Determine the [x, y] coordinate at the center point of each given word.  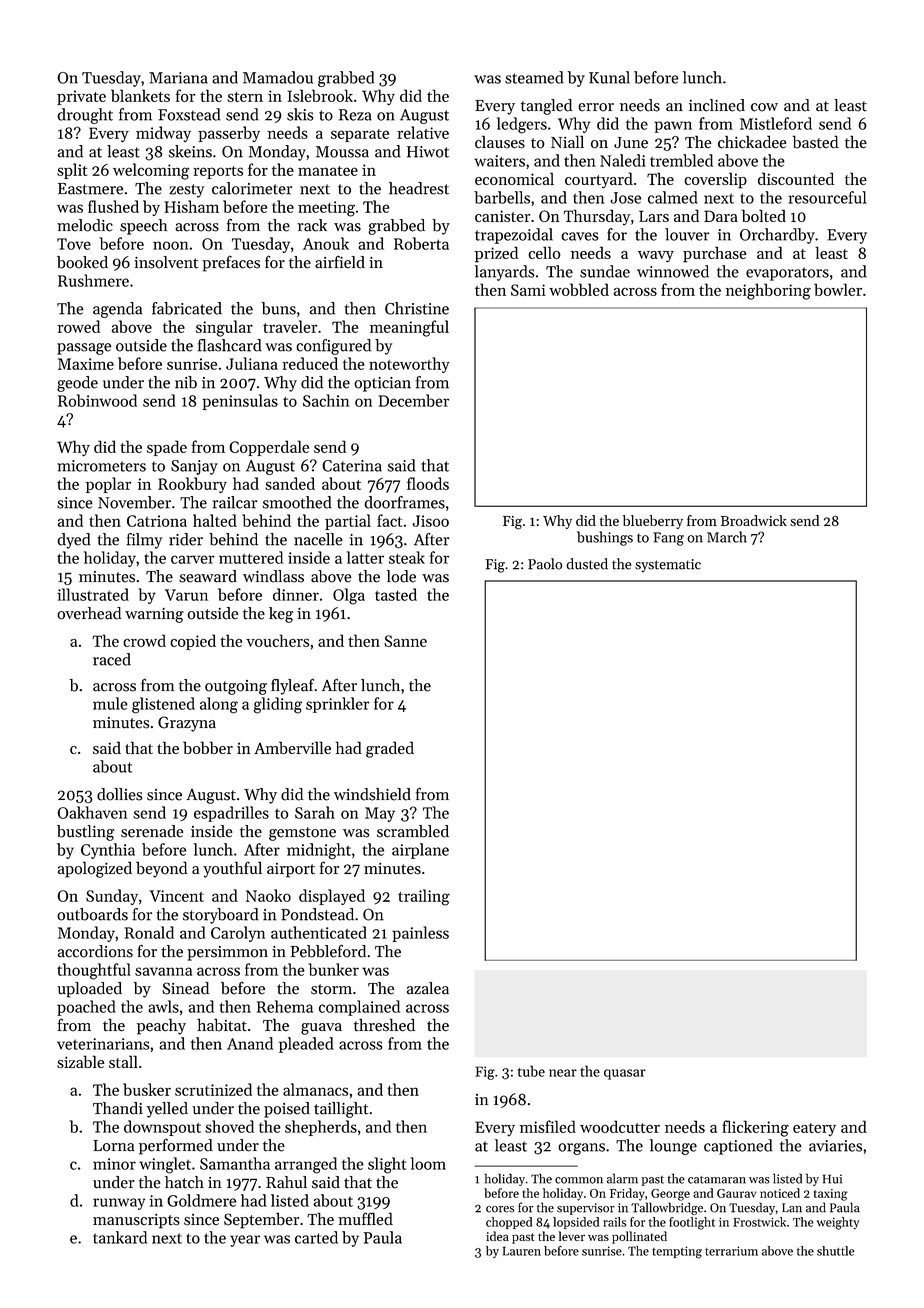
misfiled [548, 1126]
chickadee [752, 142]
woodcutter [620, 1126]
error [596, 107]
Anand [250, 1043]
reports [218, 172]
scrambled [413, 831]
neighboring [768, 291]
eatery [814, 1129]
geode [77, 384]
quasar [625, 1074]
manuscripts [136, 1221]
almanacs [315, 1089]
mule [110, 703]
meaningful [409, 328]
